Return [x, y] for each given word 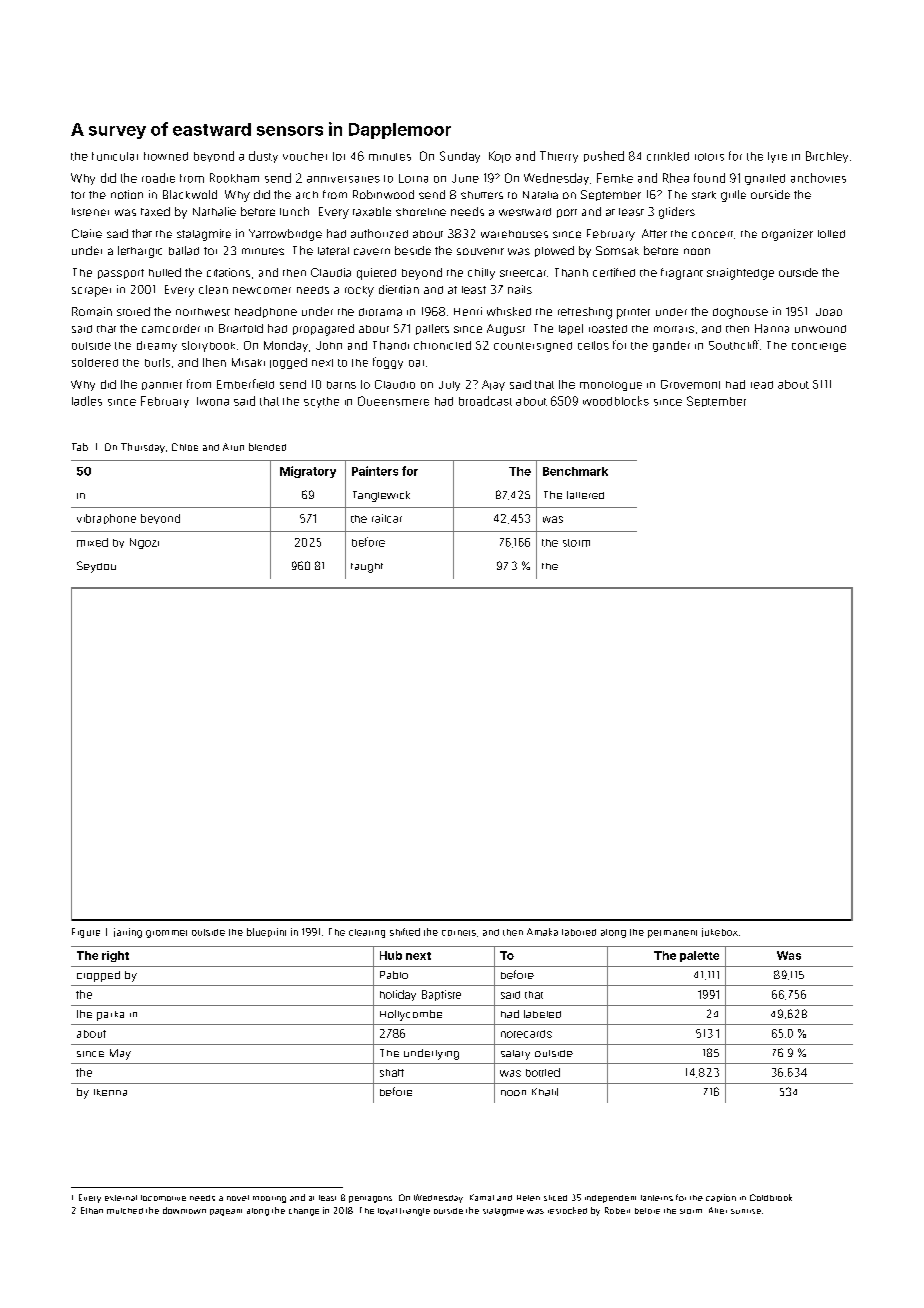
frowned [166, 156]
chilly [481, 274]
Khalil [545, 1092]
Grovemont [690, 384]
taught [367, 568]
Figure [86, 933]
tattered [585, 495]
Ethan [92, 1210]
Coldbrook [771, 1197]
